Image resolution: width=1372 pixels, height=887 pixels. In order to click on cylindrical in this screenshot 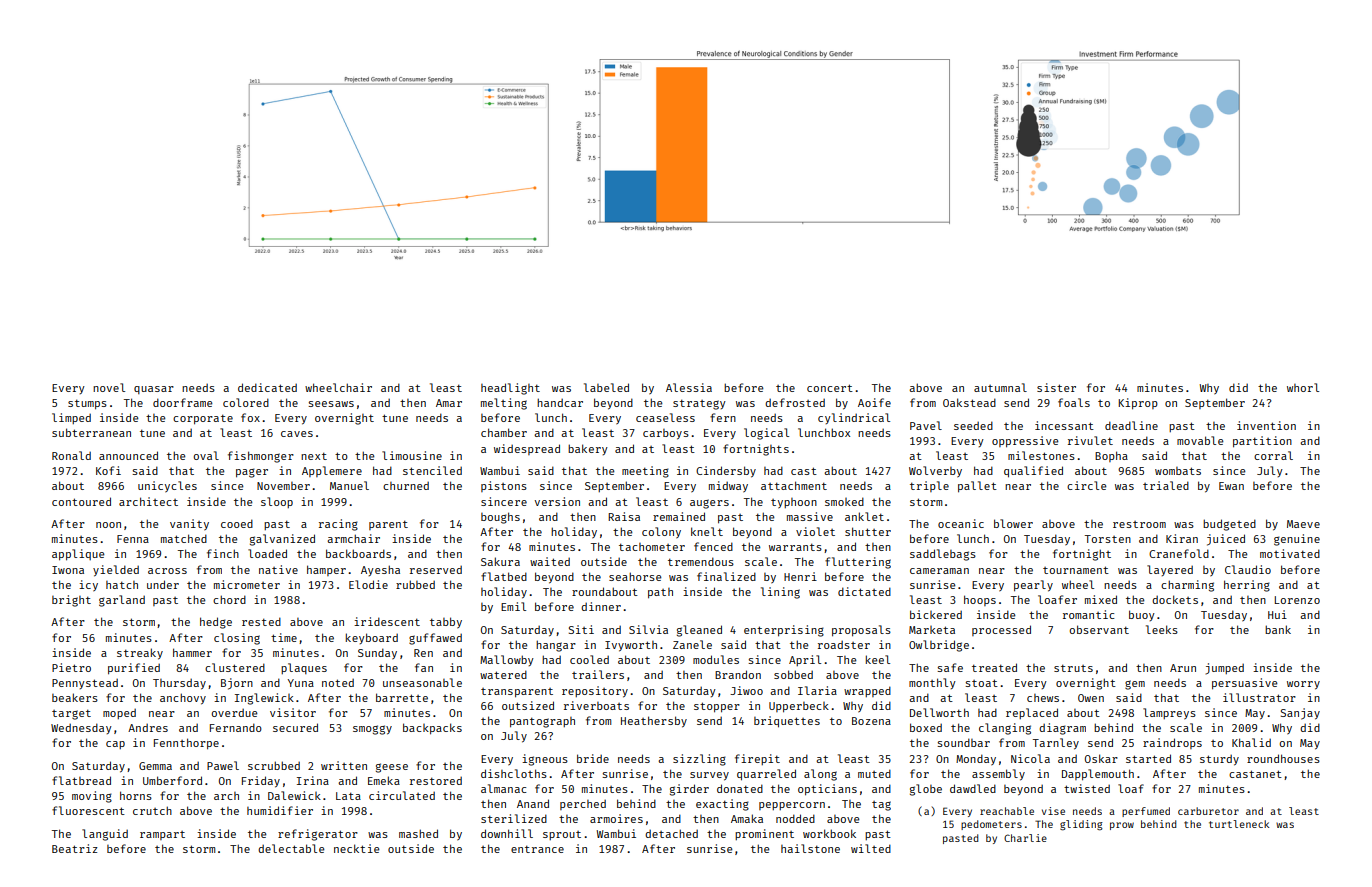, I will do `click(854, 418)`.
